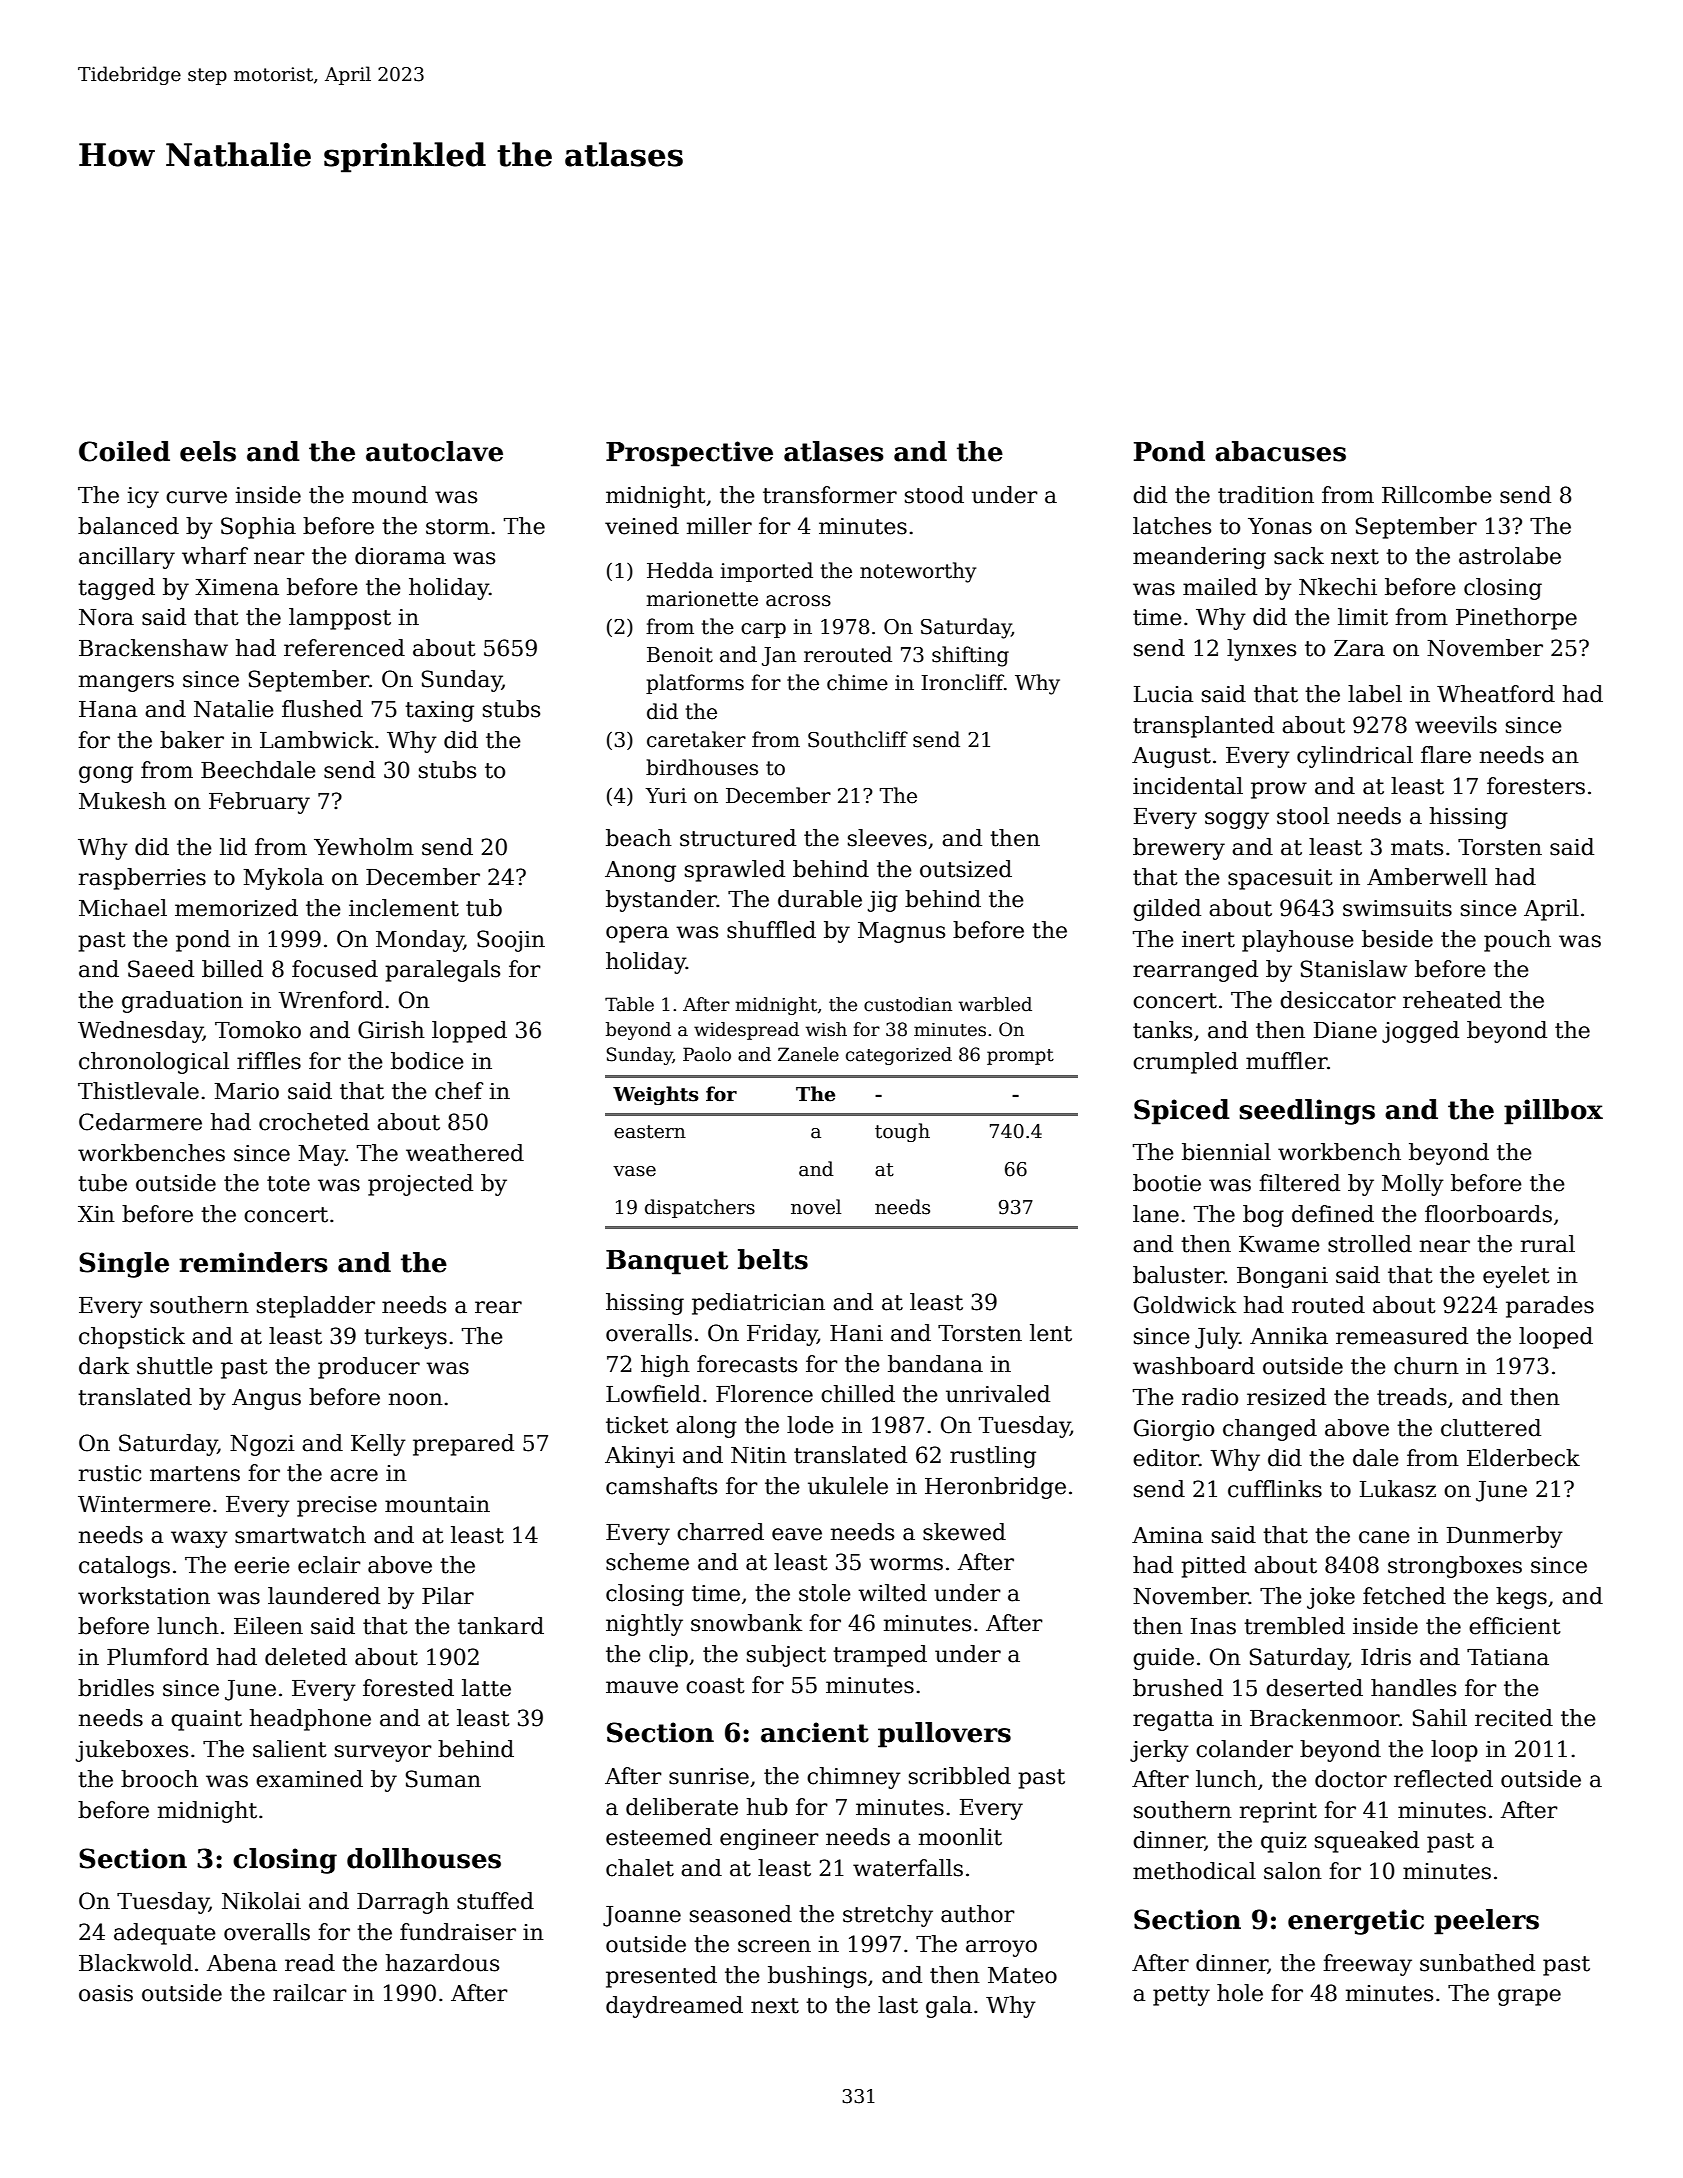 This screenshot has width=1683, height=2178. Describe the element at coordinates (1359, 648) in the screenshot. I see `Zara` at that location.
